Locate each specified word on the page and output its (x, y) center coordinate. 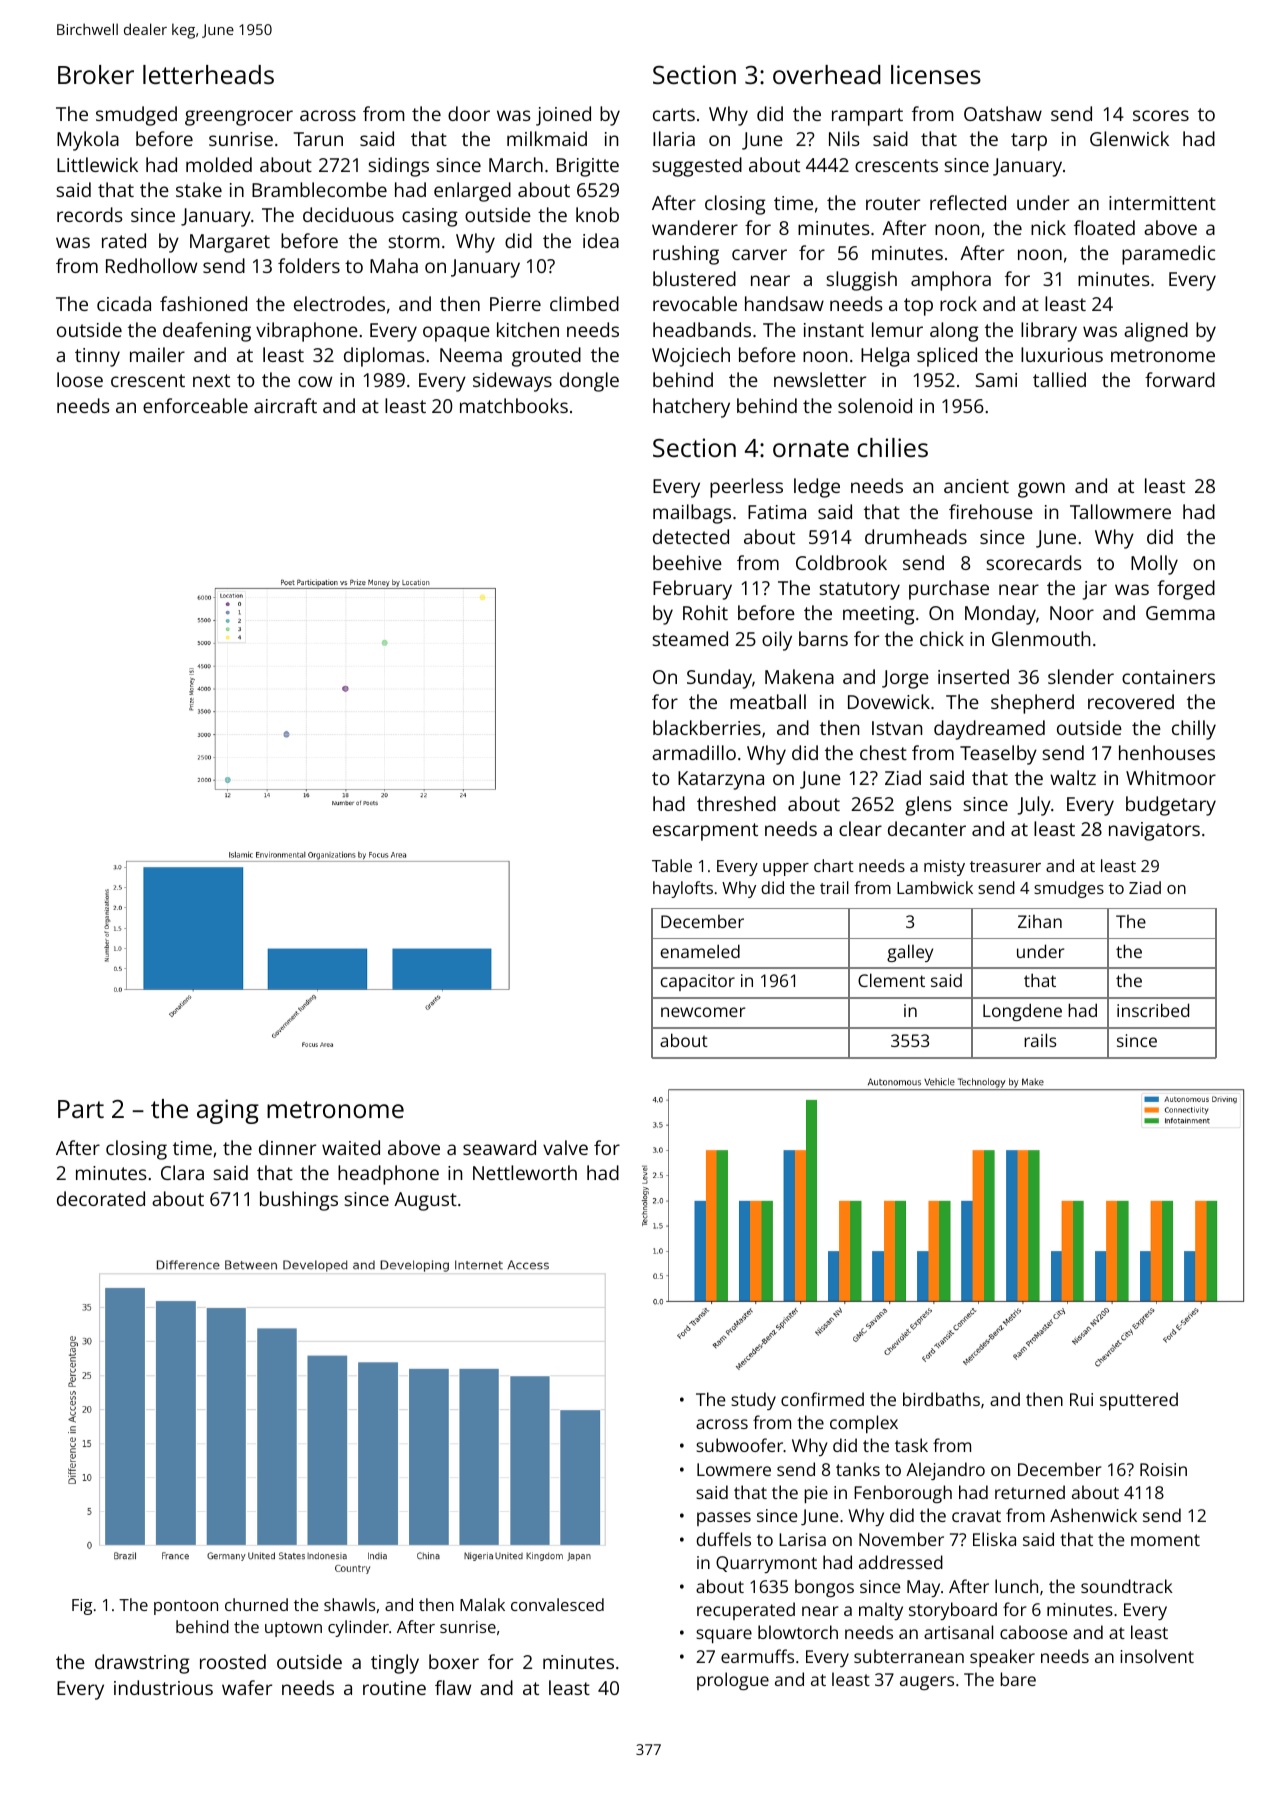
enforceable (195, 405)
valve (565, 1147)
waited (351, 1147)
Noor (1072, 613)
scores (1161, 115)
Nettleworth (525, 1172)
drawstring (142, 1664)
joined (563, 116)
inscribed (1153, 1010)
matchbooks (514, 405)
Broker (96, 74)
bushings (299, 1201)
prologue (733, 1681)
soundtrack (1127, 1586)
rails (1040, 1040)
